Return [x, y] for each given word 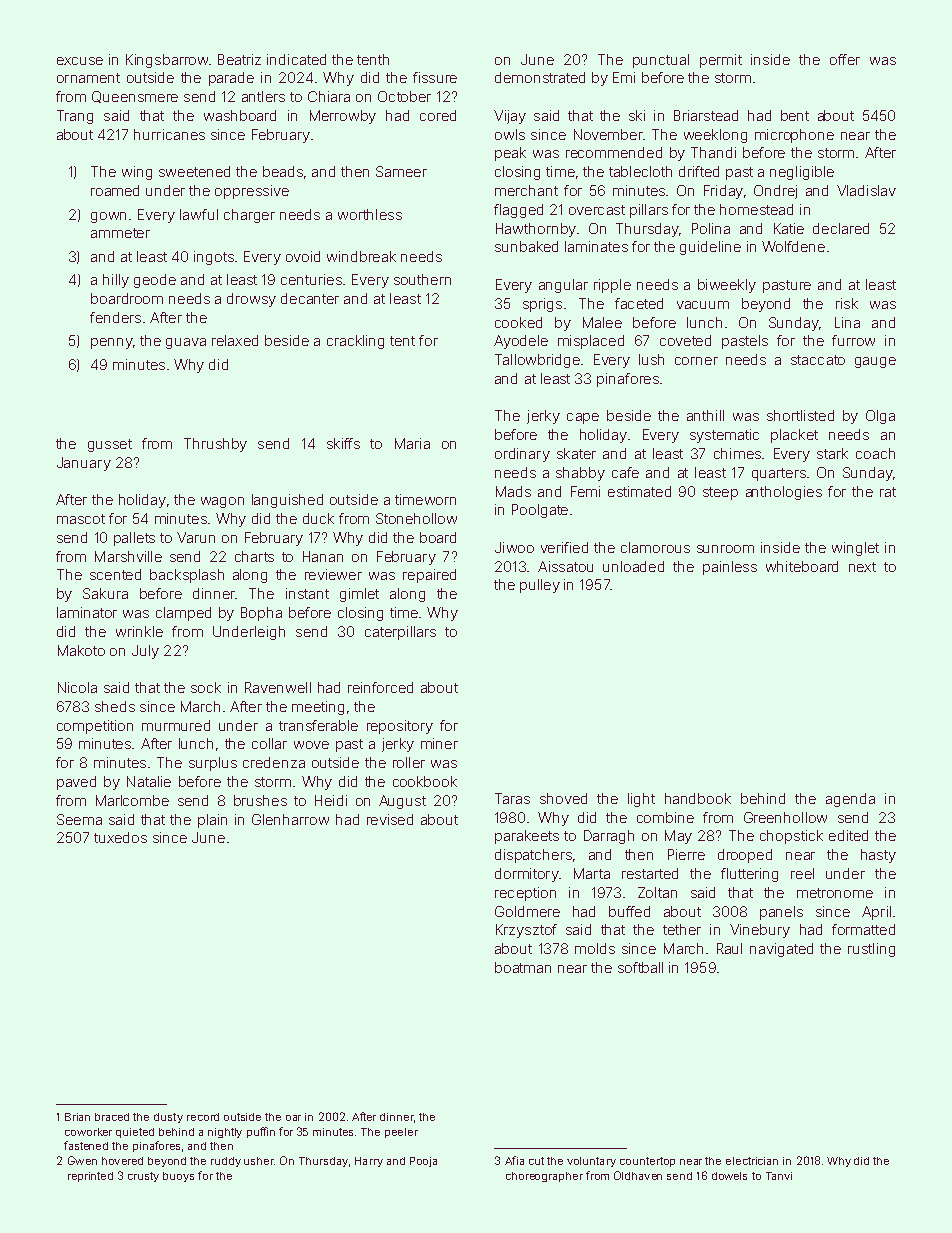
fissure [435, 77]
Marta [592, 873]
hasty [878, 856]
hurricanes [169, 134]
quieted [135, 1133]
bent [795, 115]
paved [76, 783]
